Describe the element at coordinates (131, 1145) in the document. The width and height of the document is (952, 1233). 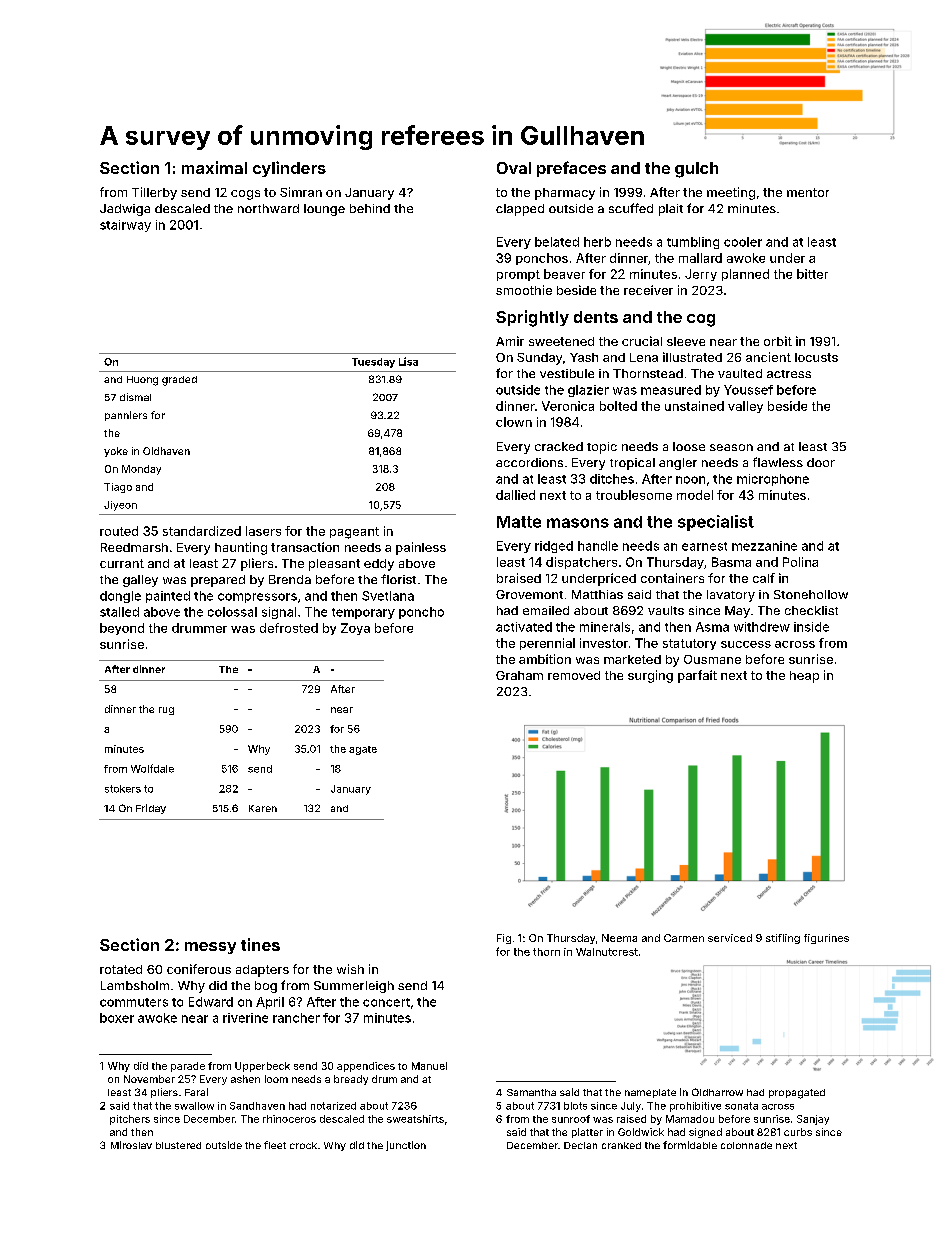
I see `Miroslav` at that location.
